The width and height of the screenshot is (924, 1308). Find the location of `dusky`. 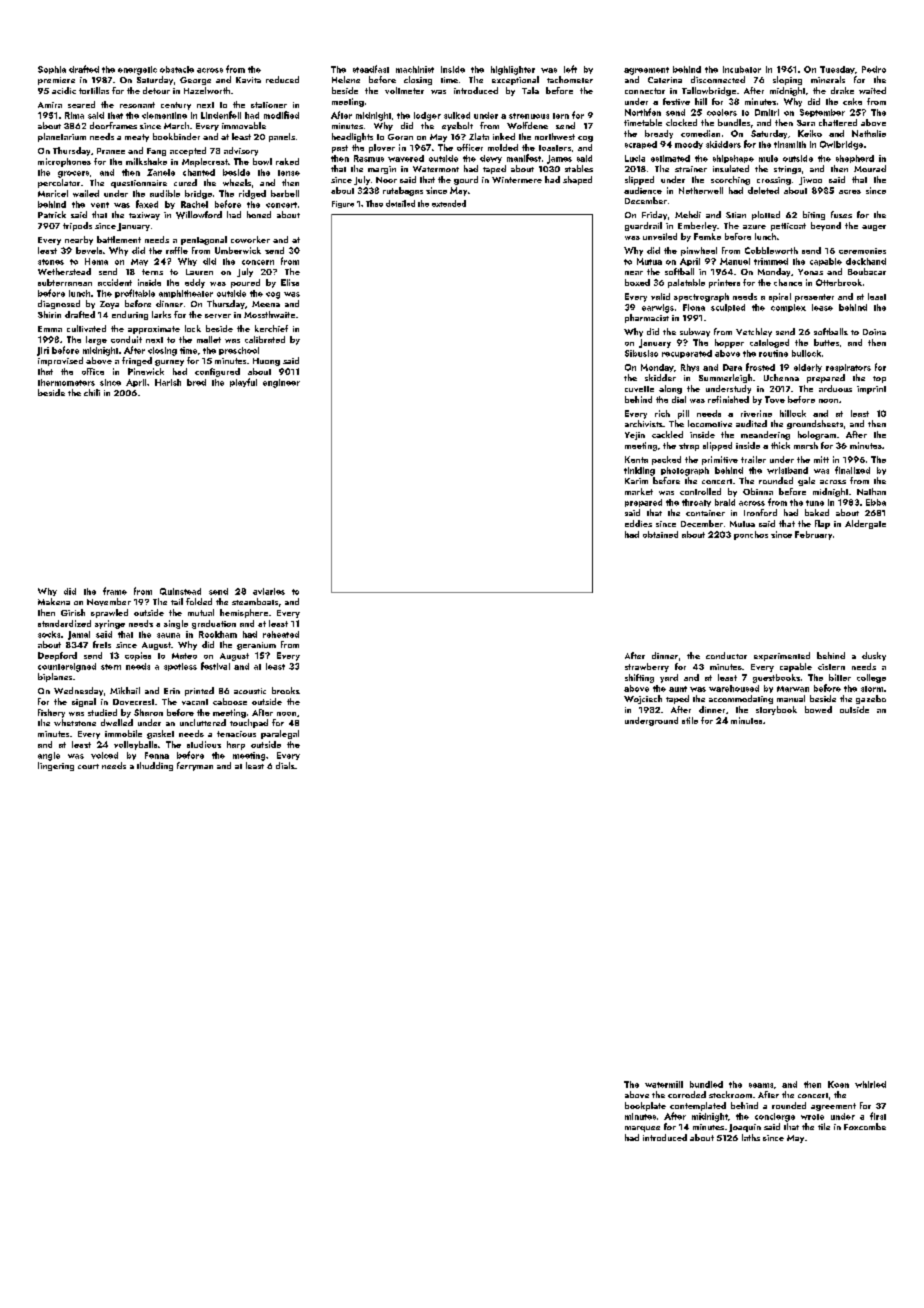

dusky is located at coordinates (874, 656).
